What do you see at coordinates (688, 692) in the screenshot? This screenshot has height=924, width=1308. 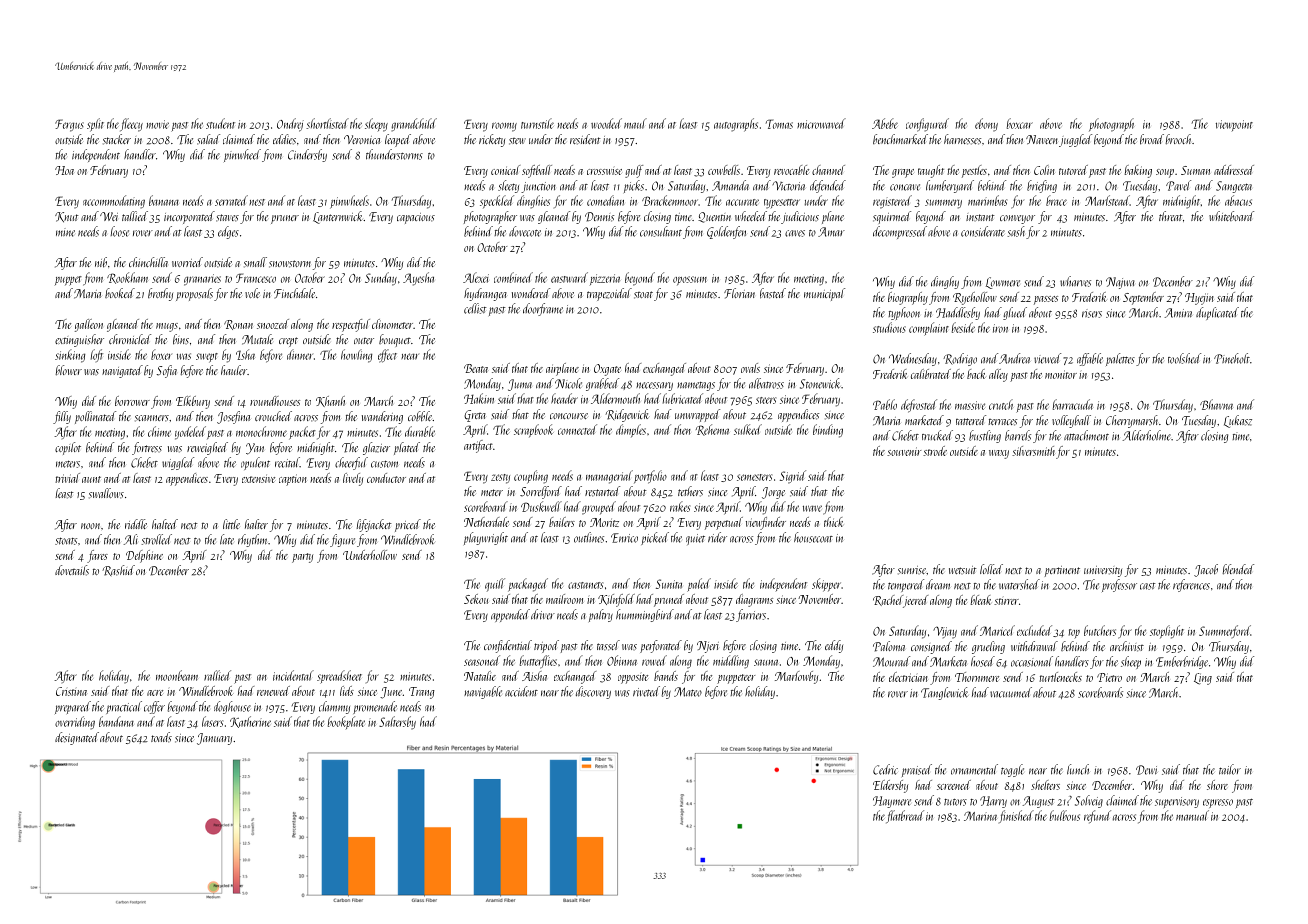 I see `Mateo` at bounding box center [688, 692].
